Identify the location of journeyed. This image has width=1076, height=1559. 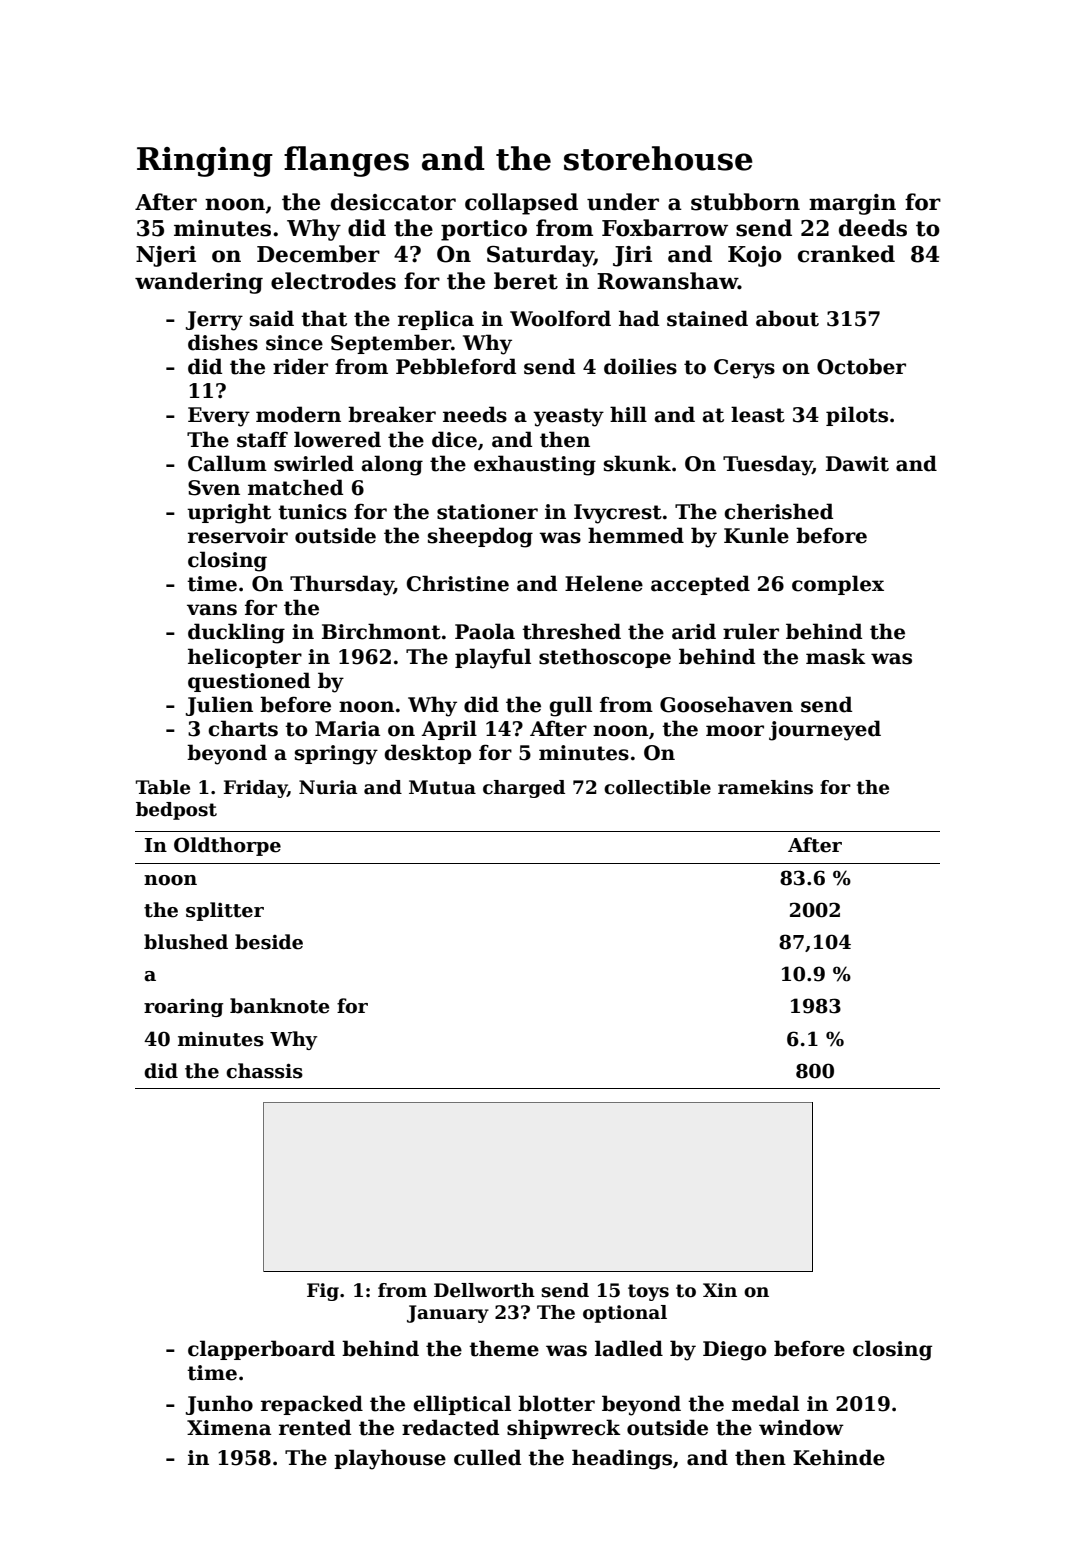
(825, 730).
